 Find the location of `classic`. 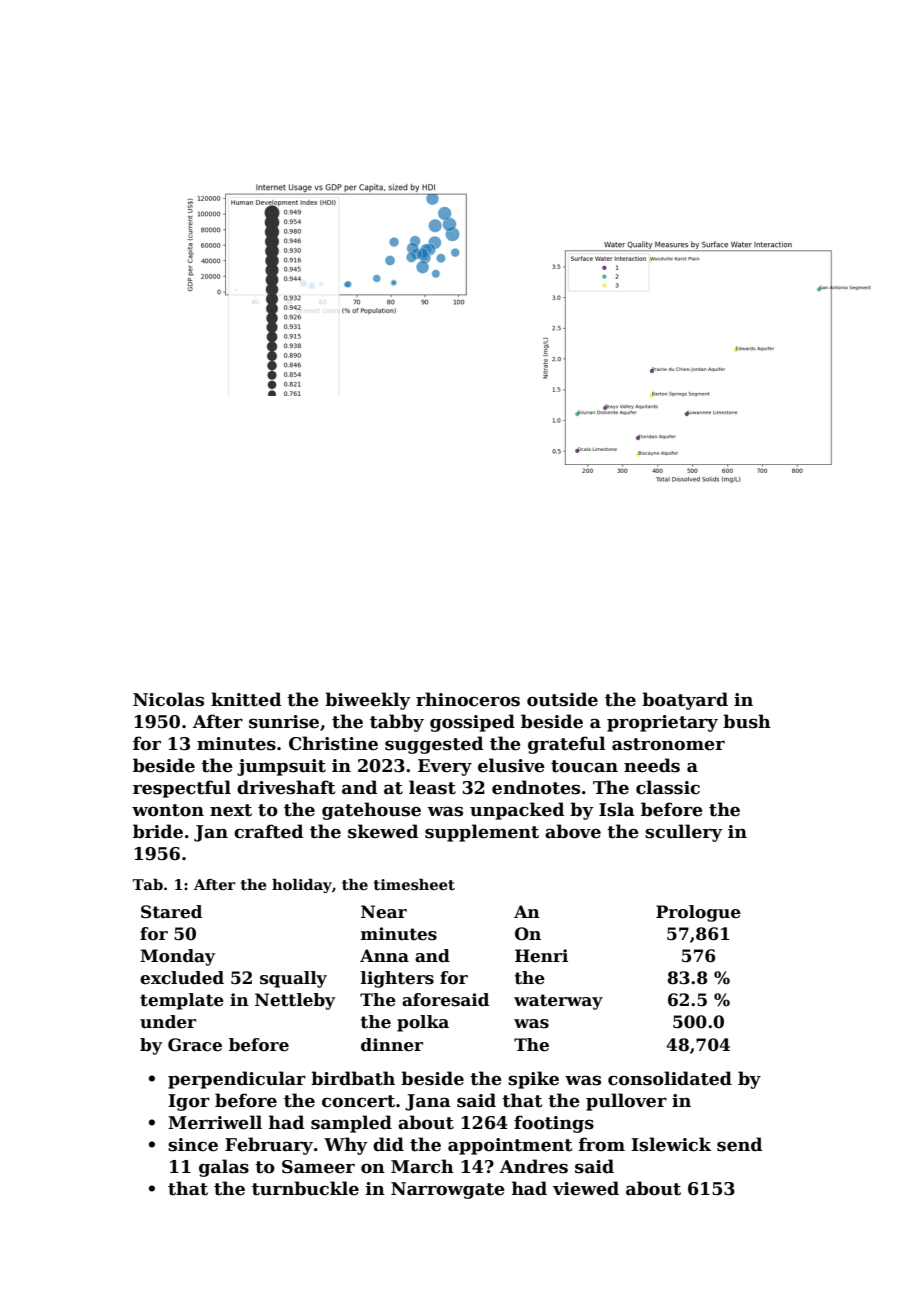

classic is located at coordinates (668, 787).
